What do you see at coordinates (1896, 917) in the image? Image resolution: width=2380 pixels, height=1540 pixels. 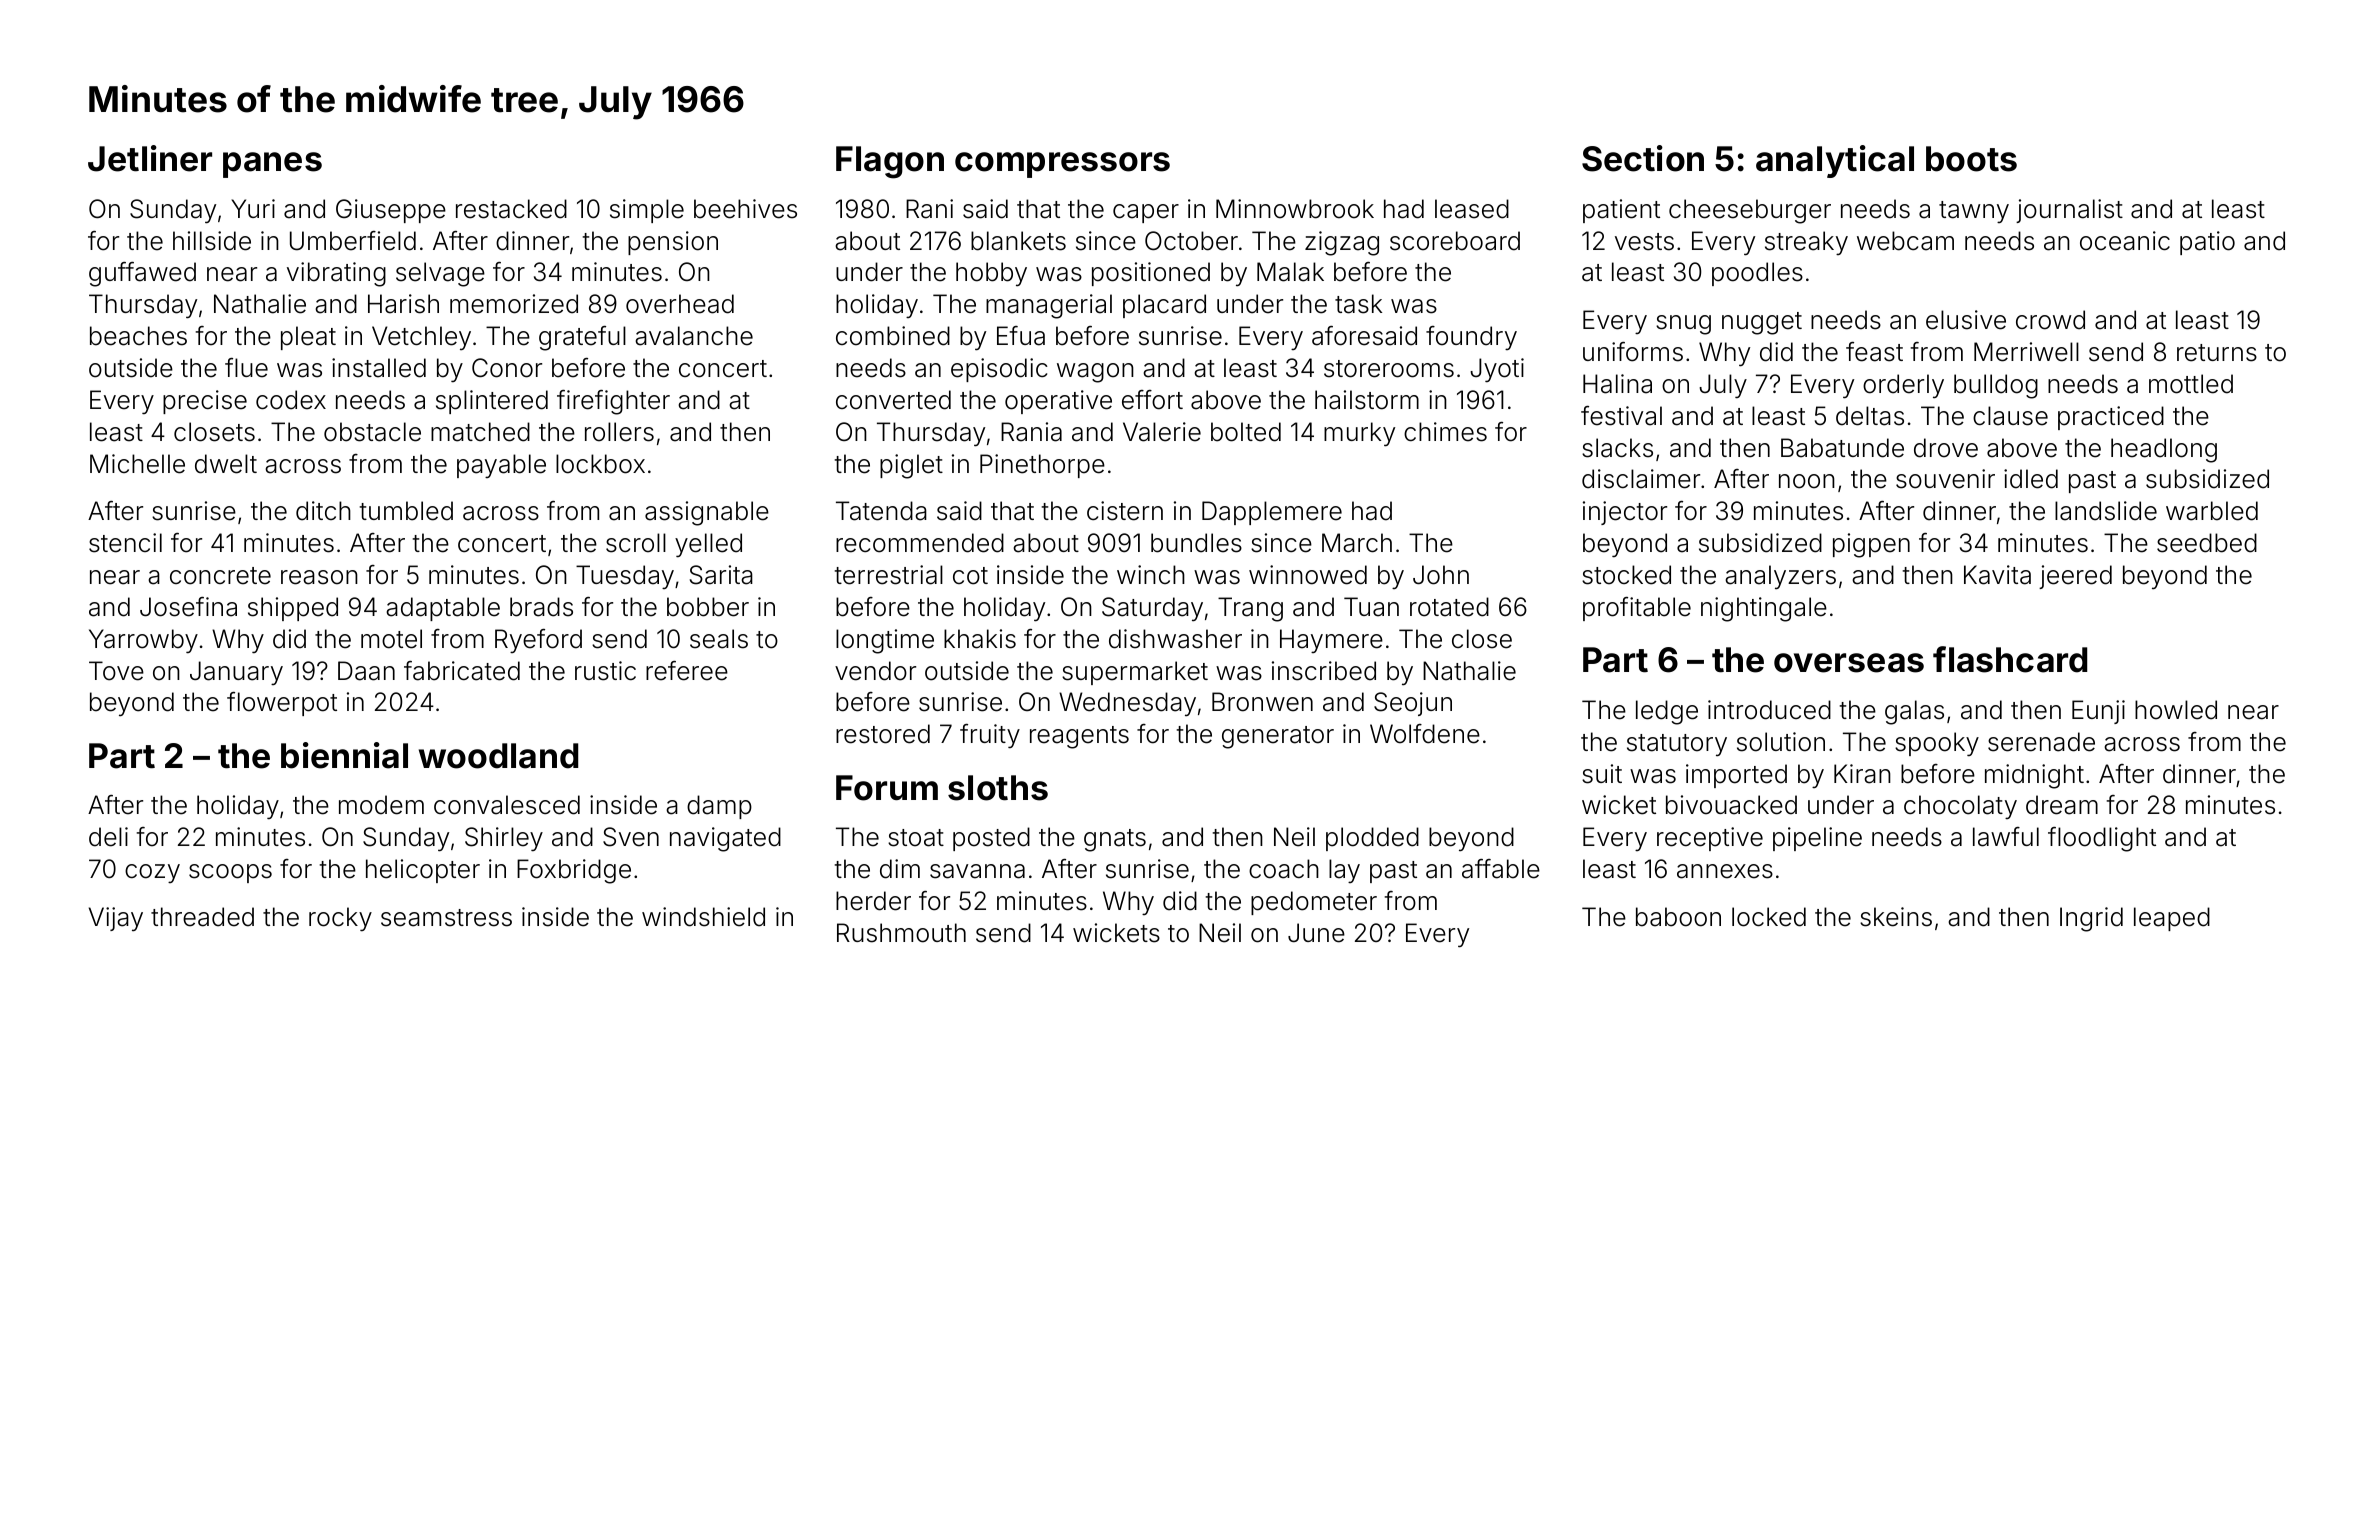 I see `skeins` at bounding box center [1896, 917].
